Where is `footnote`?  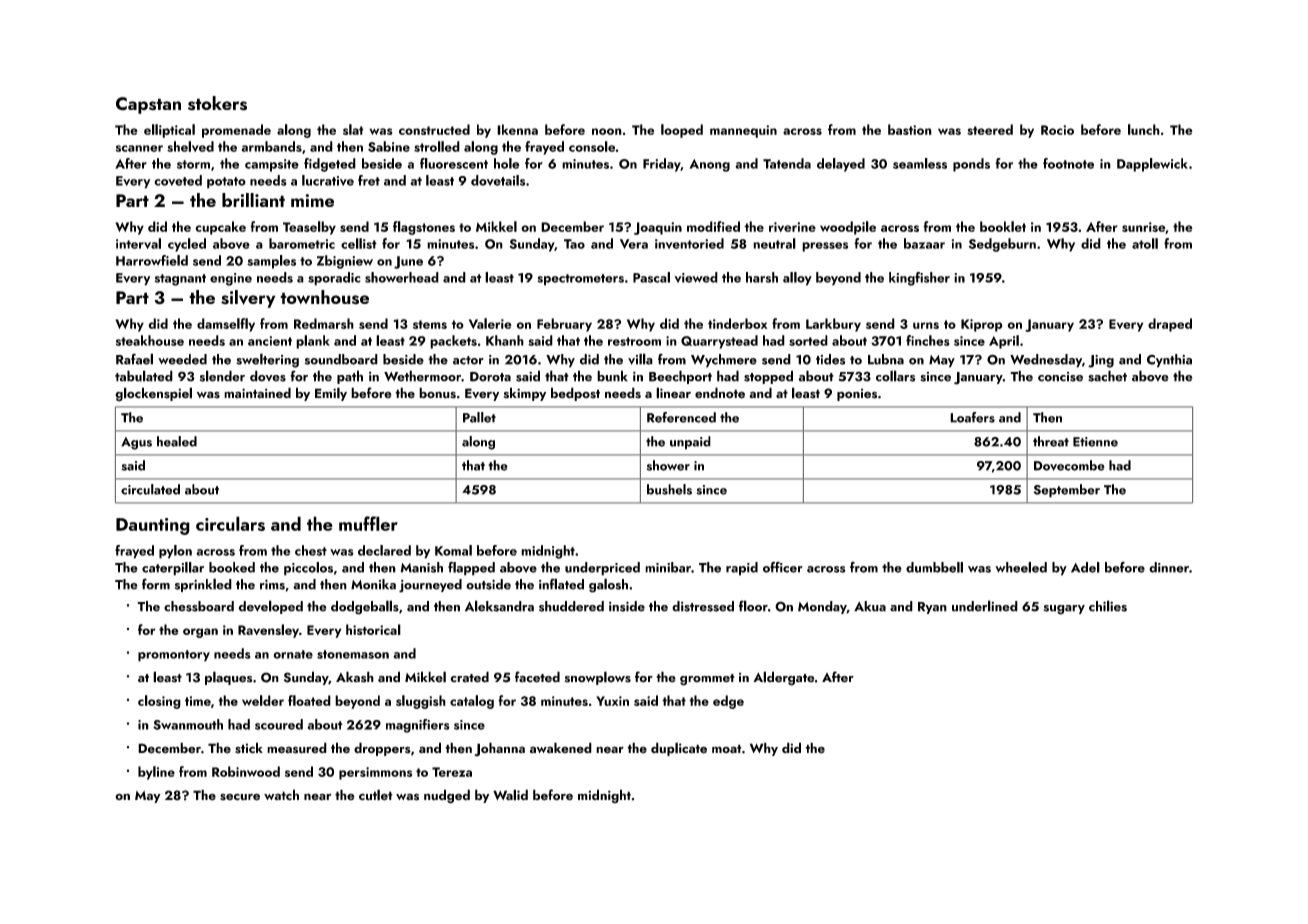
footnote is located at coordinates (1068, 163).
